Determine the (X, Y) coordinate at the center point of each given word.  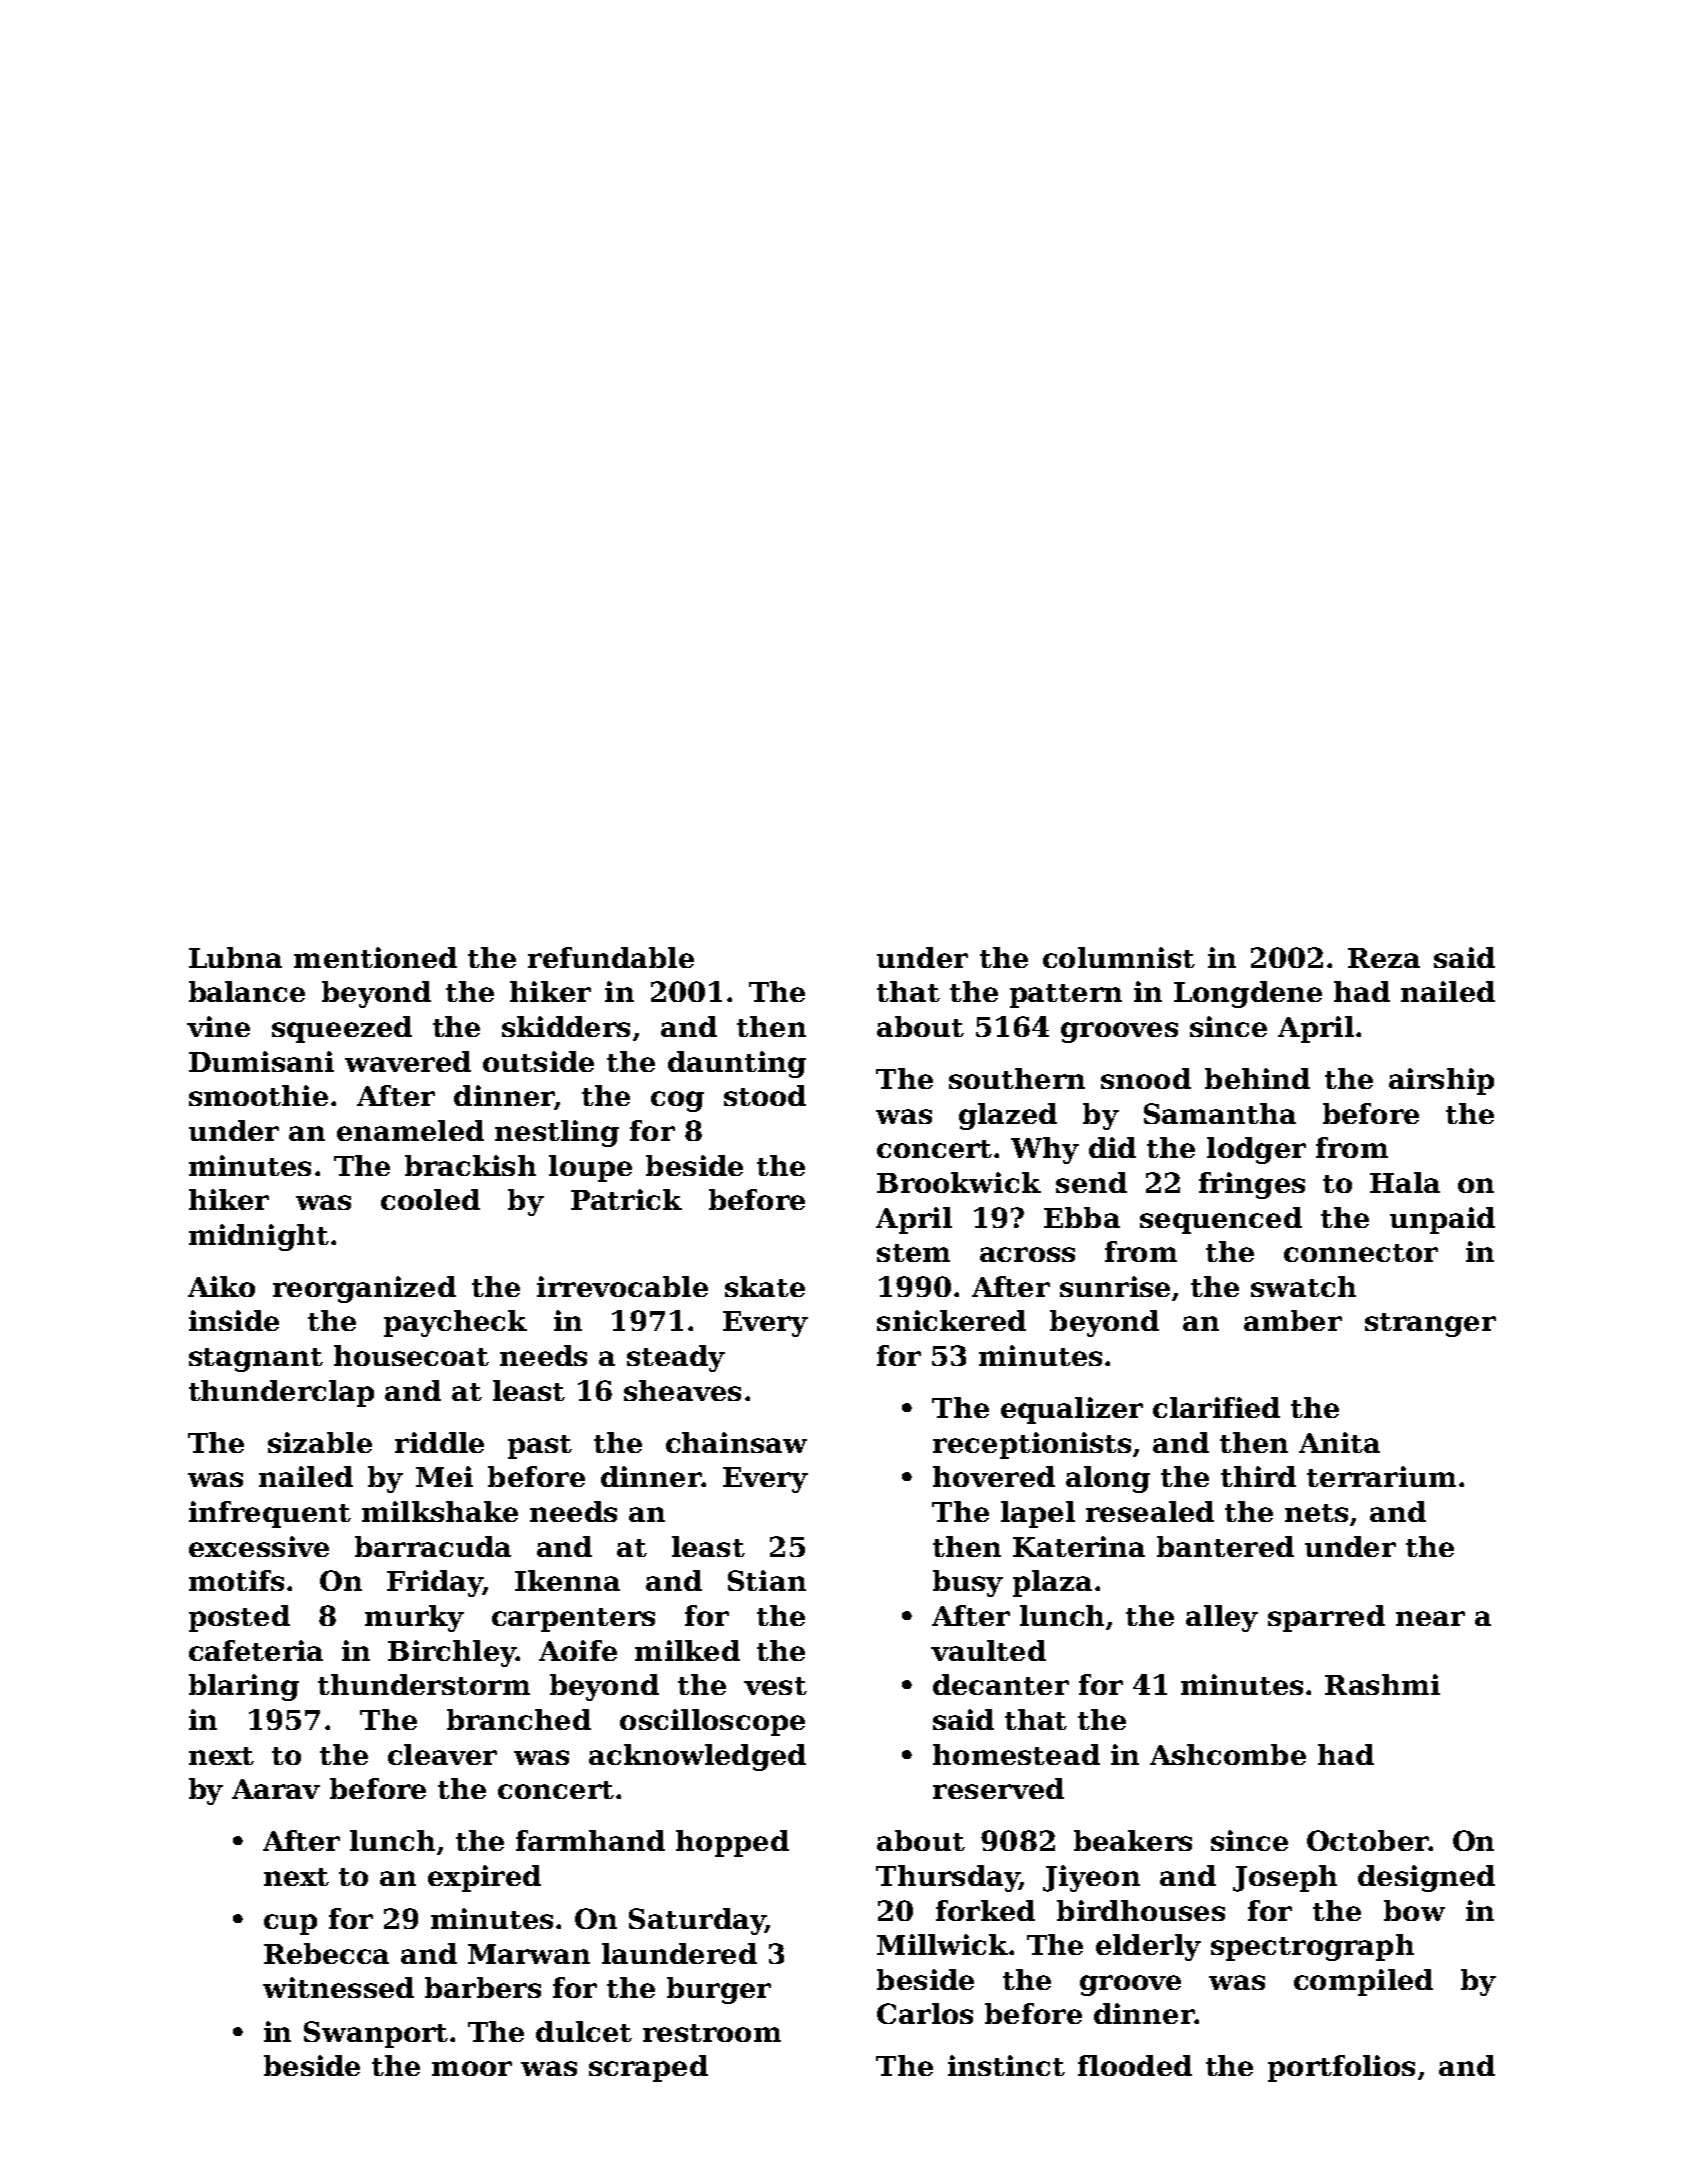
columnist (1119, 957)
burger (719, 1990)
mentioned (375, 957)
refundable (611, 957)
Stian (767, 1580)
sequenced (1221, 1220)
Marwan (529, 1954)
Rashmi (1382, 1684)
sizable (320, 1442)
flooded (1135, 2065)
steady (676, 1358)
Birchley (452, 1653)
